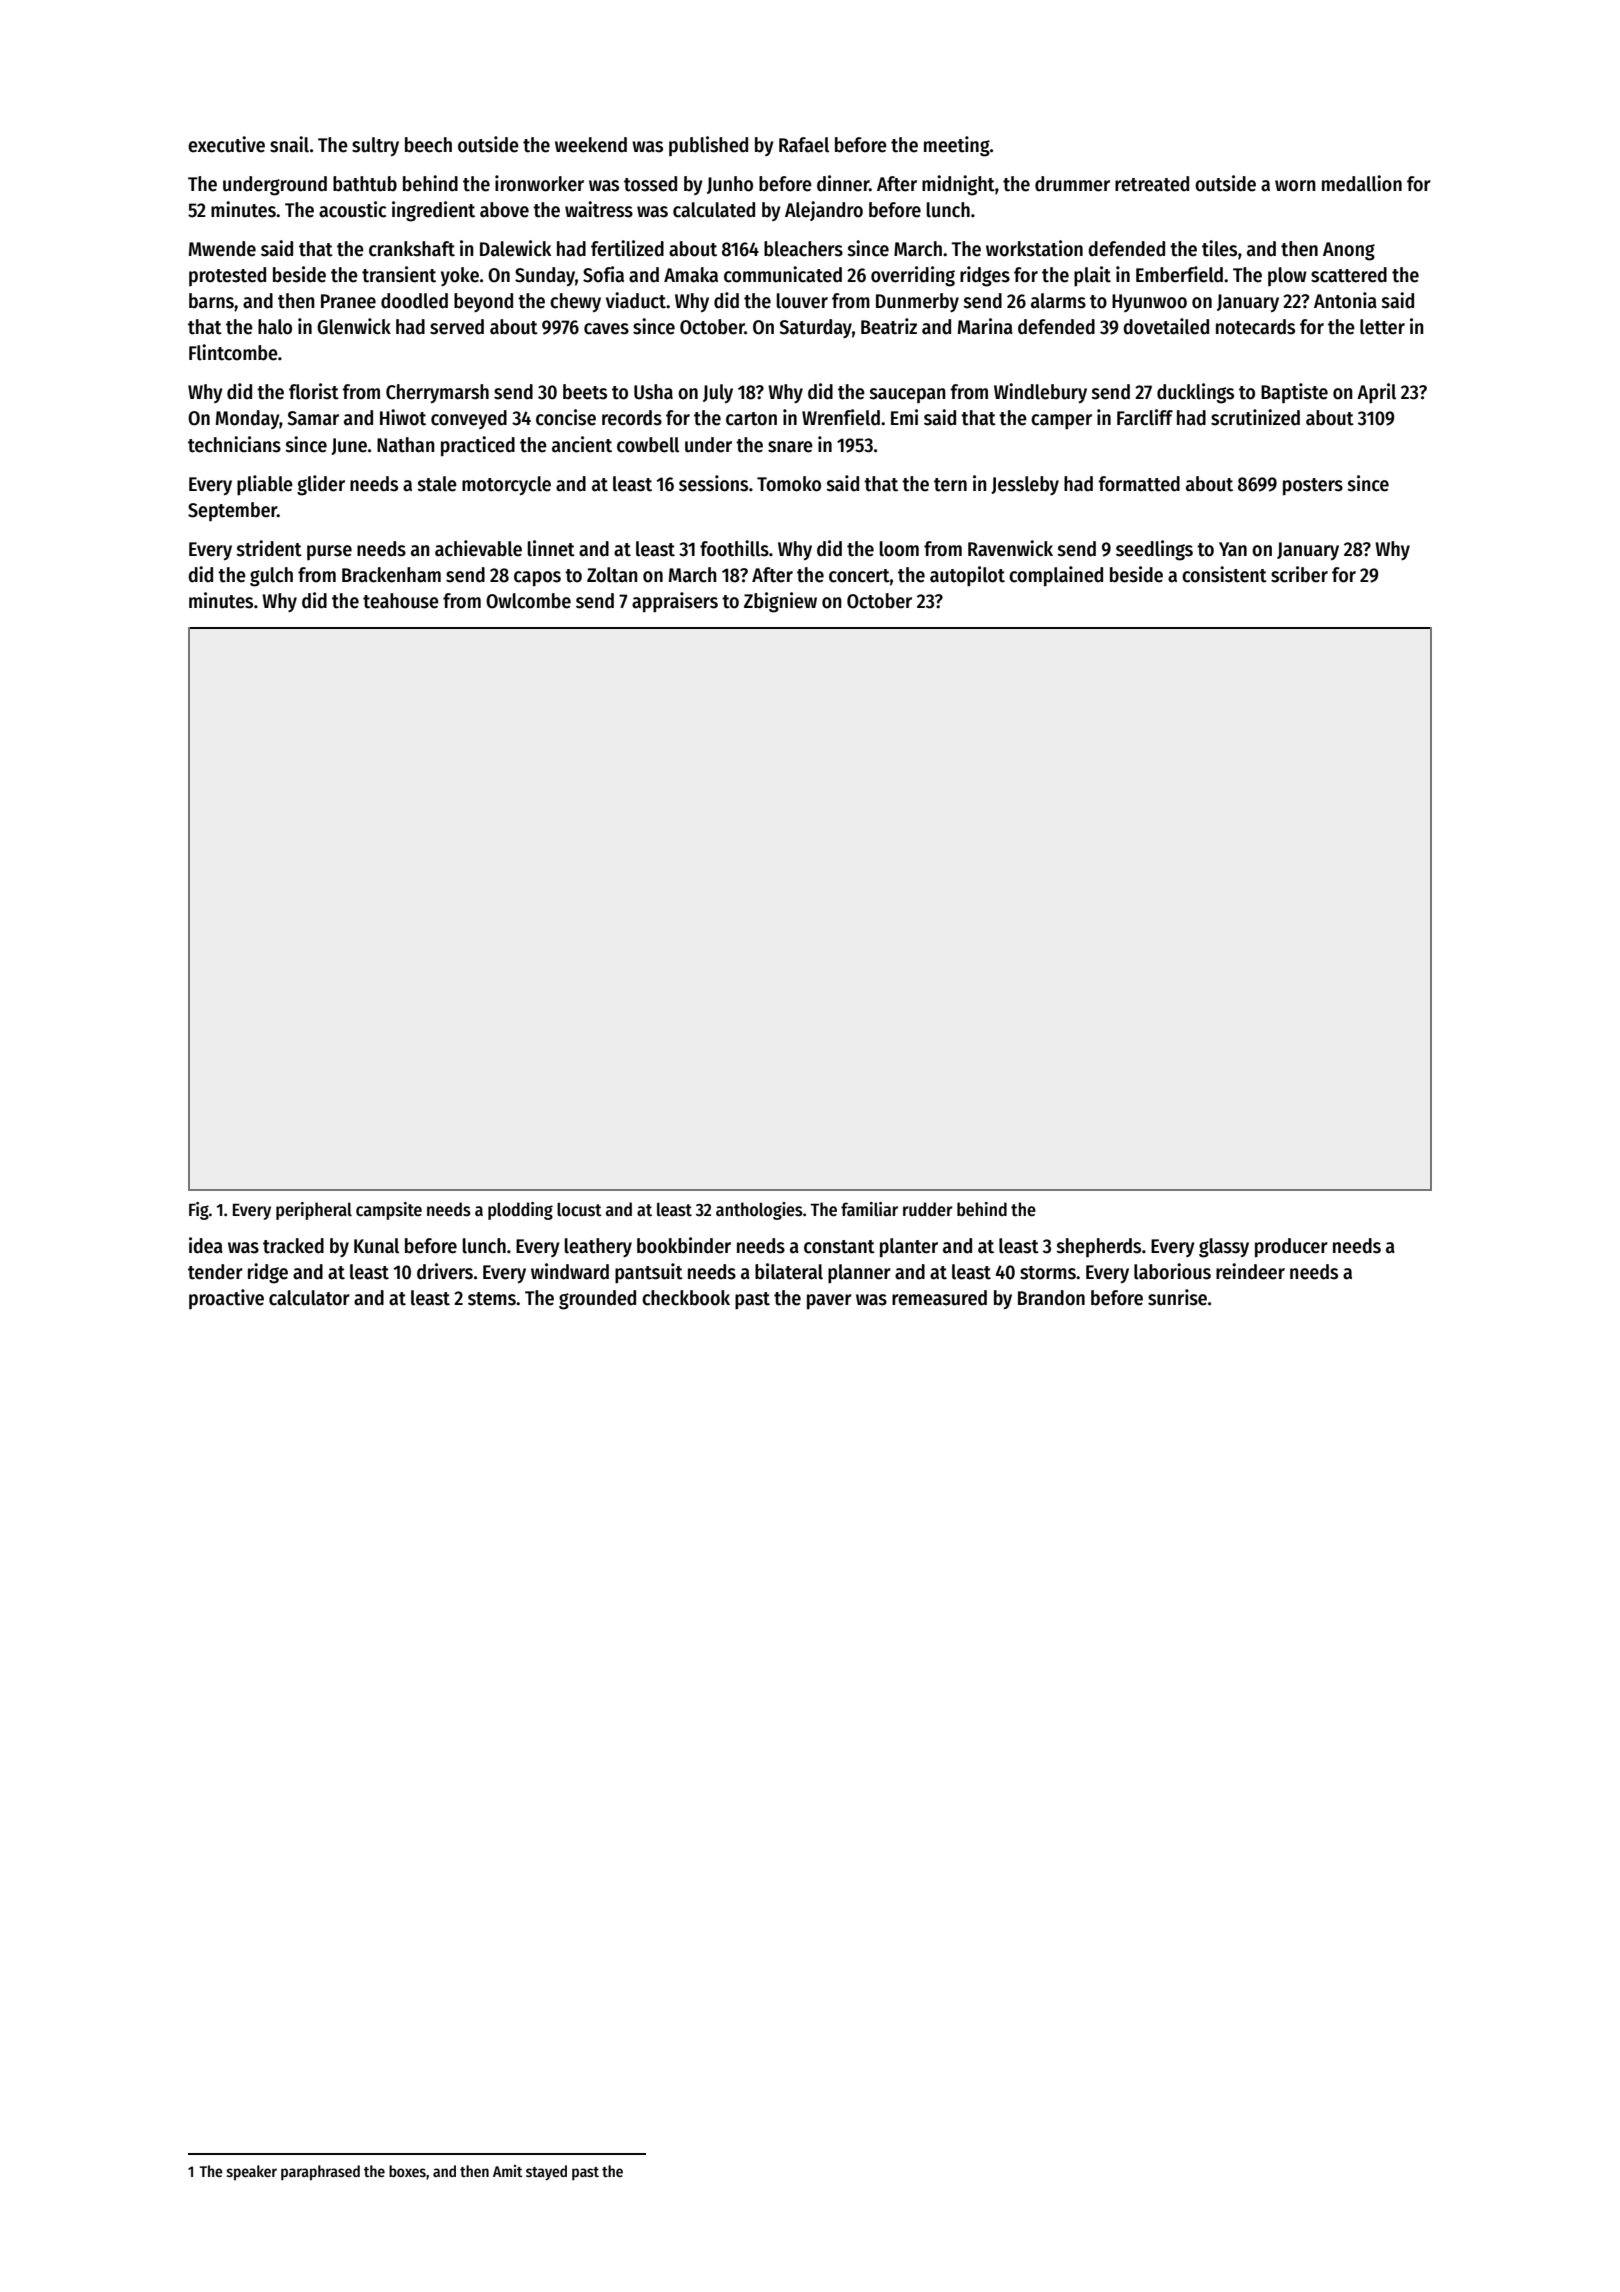 Image resolution: width=1620 pixels, height=2292 pixels. I want to click on stayed, so click(546, 2173).
